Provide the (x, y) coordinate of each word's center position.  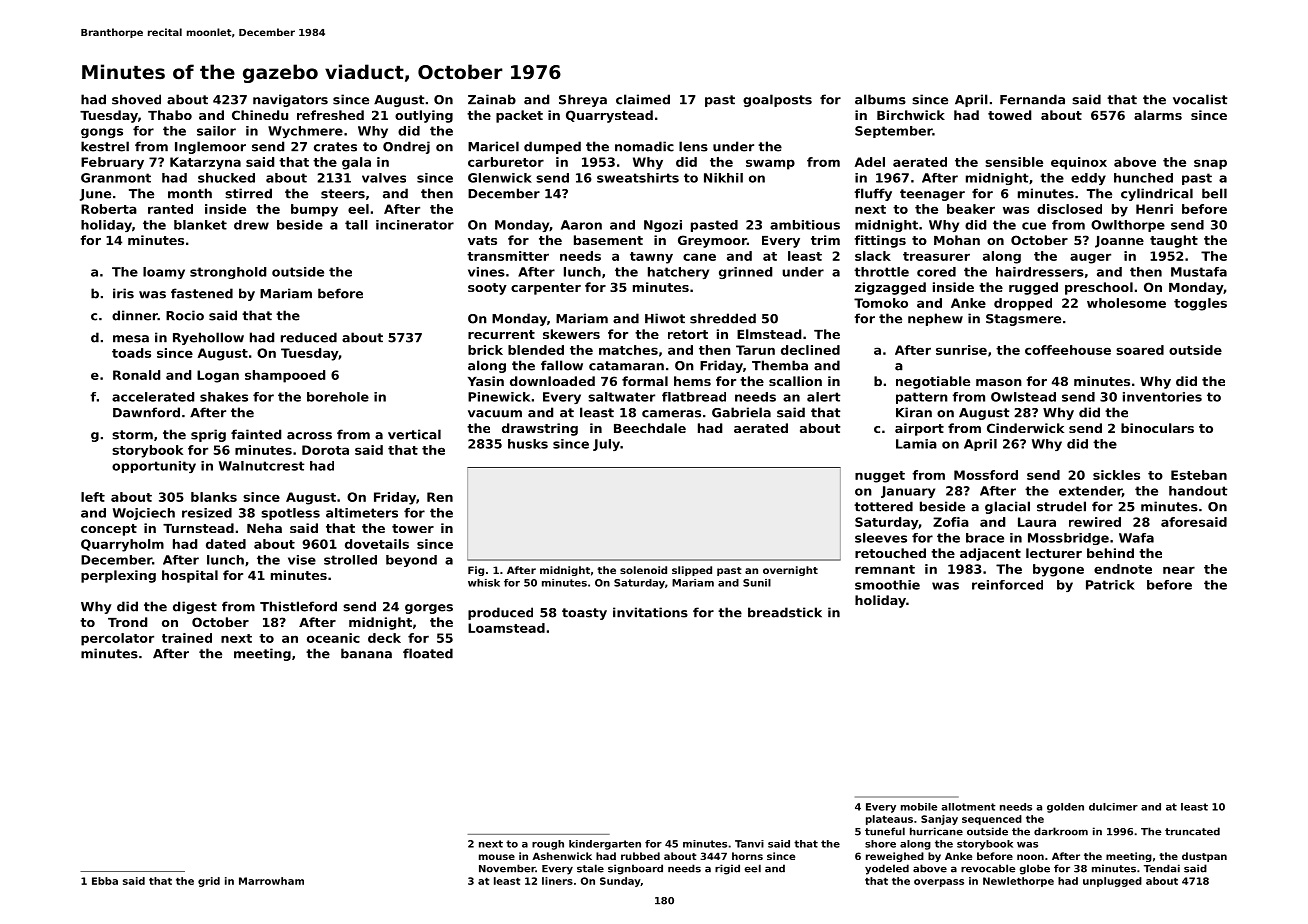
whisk (484, 583)
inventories (1162, 397)
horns (747, 856)
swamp (770, 164)
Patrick (1110, 585)
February (112, 163)
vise (302, 560)
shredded (723, 318)
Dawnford (146, 412)
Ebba (105, 881)
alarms (1158, 115)
